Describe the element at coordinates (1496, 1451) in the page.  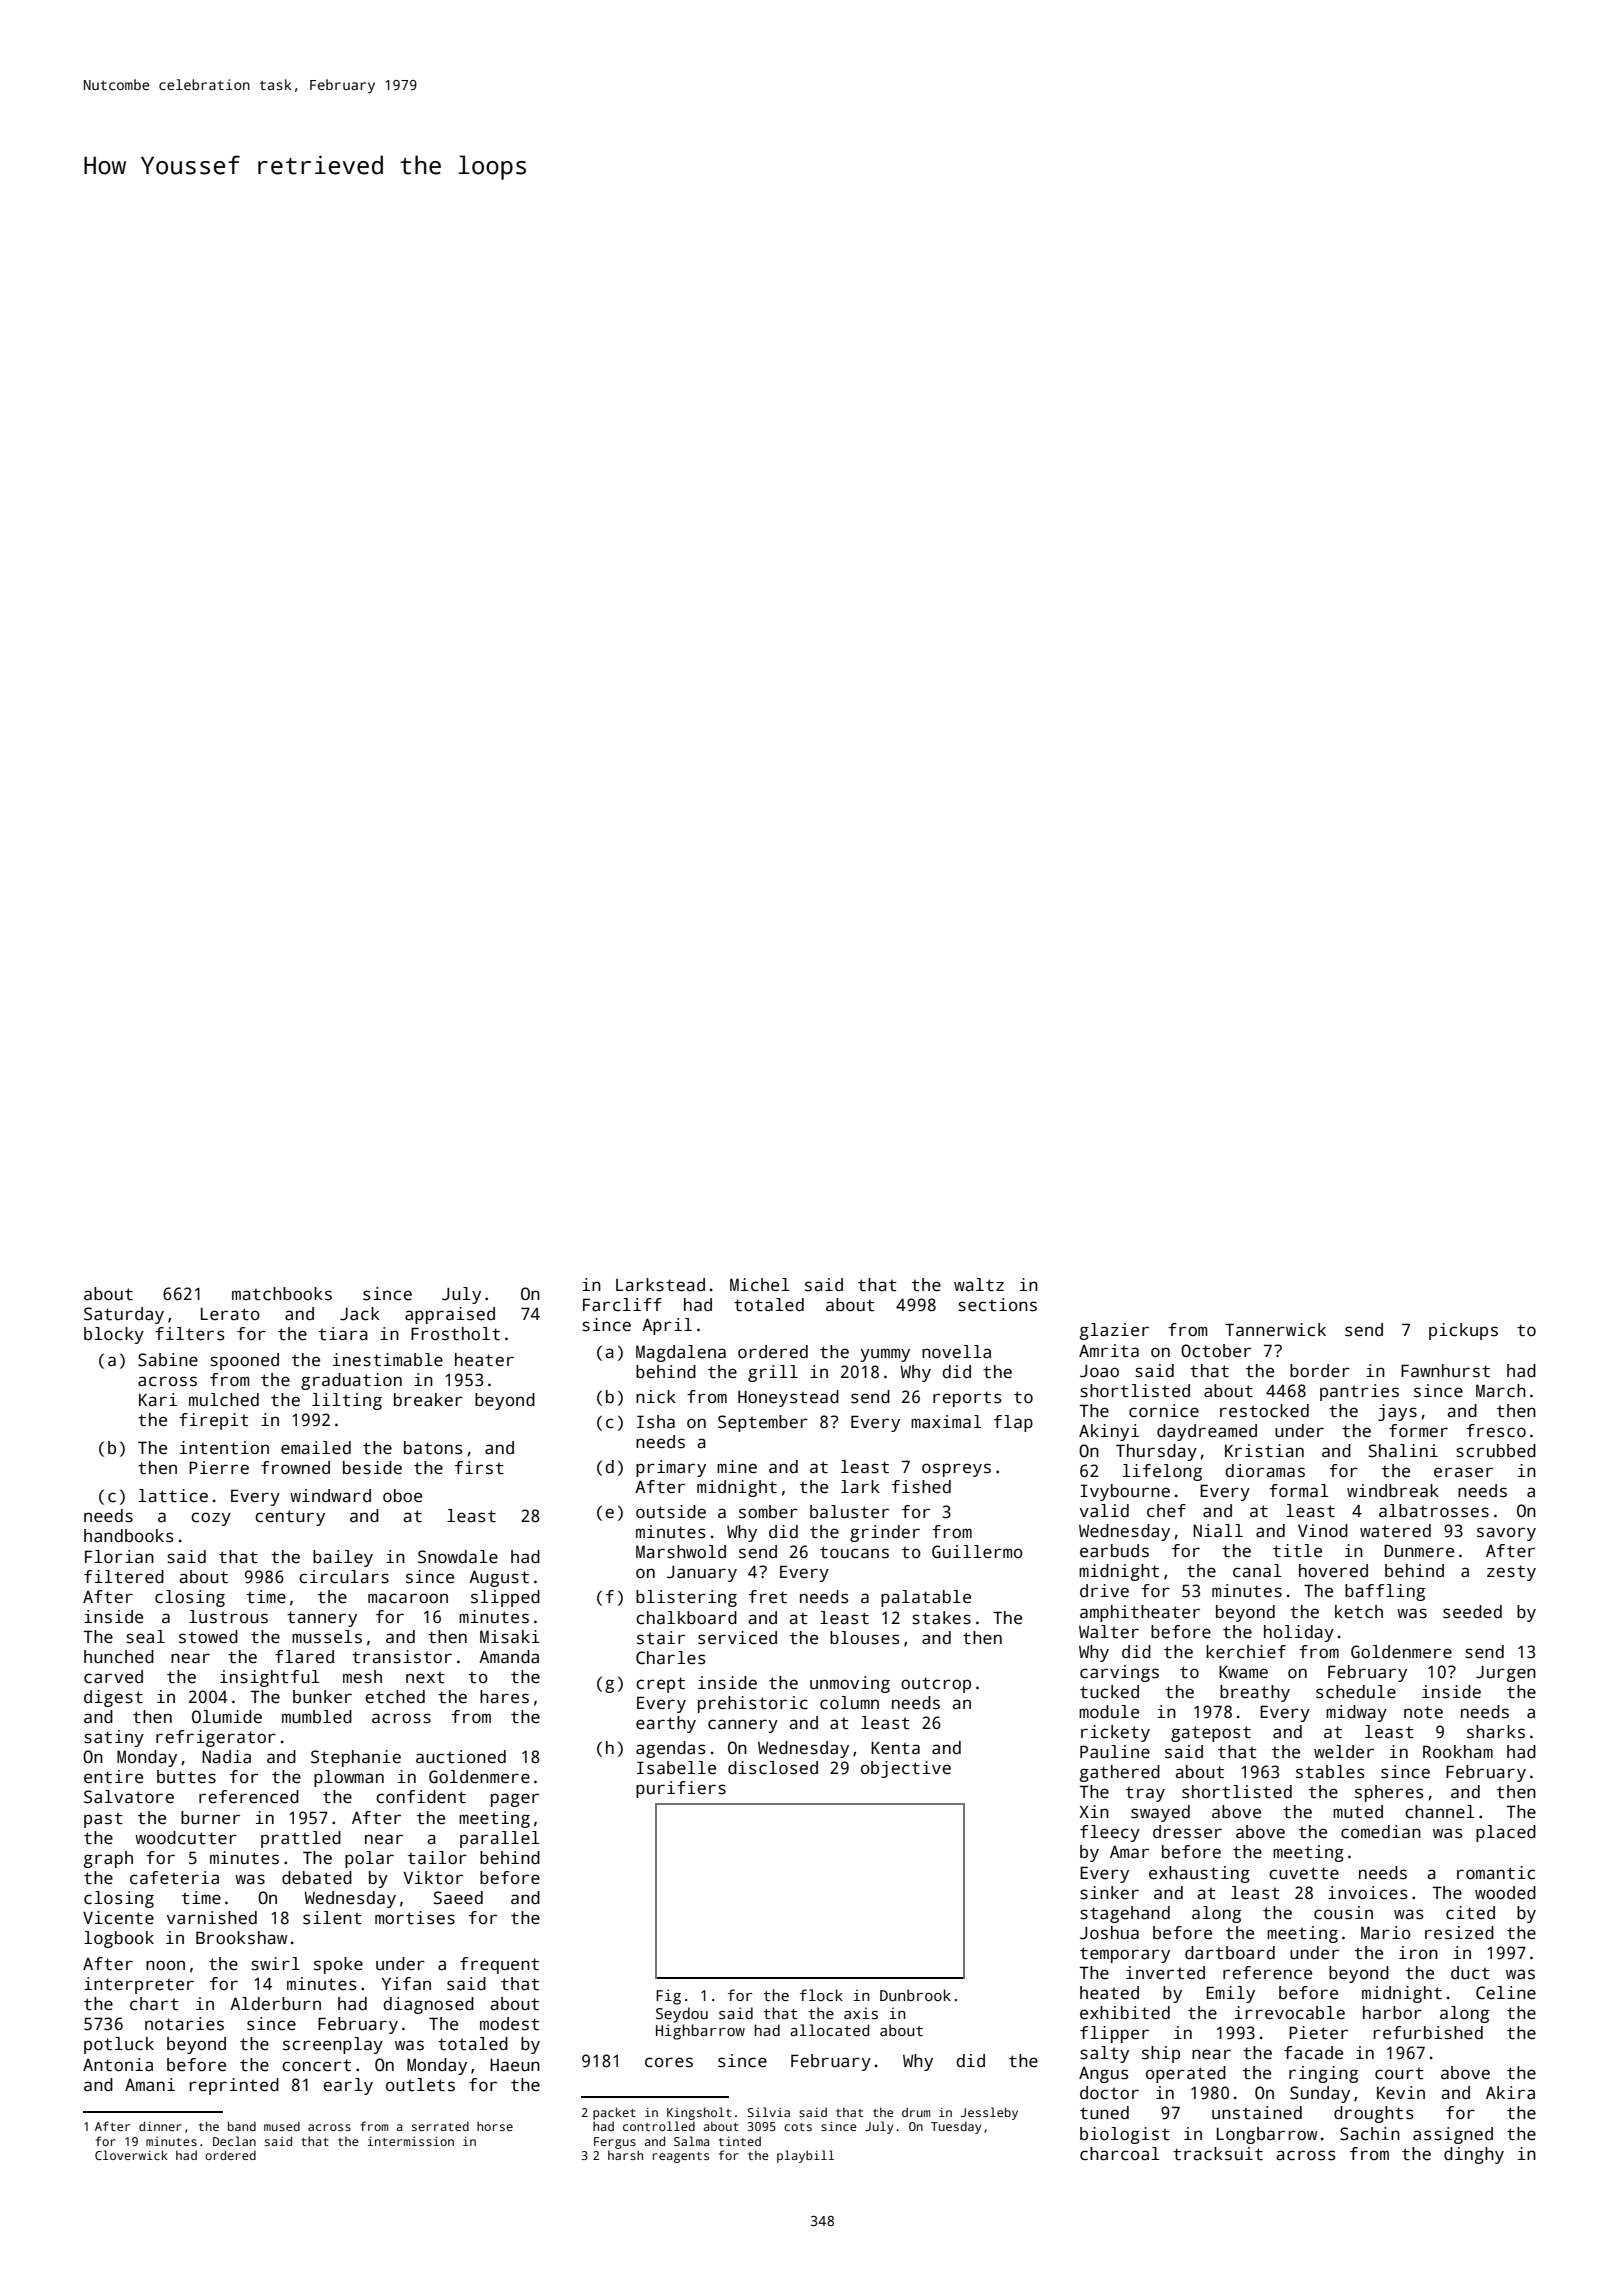
I see `scrubbed` at that location.
